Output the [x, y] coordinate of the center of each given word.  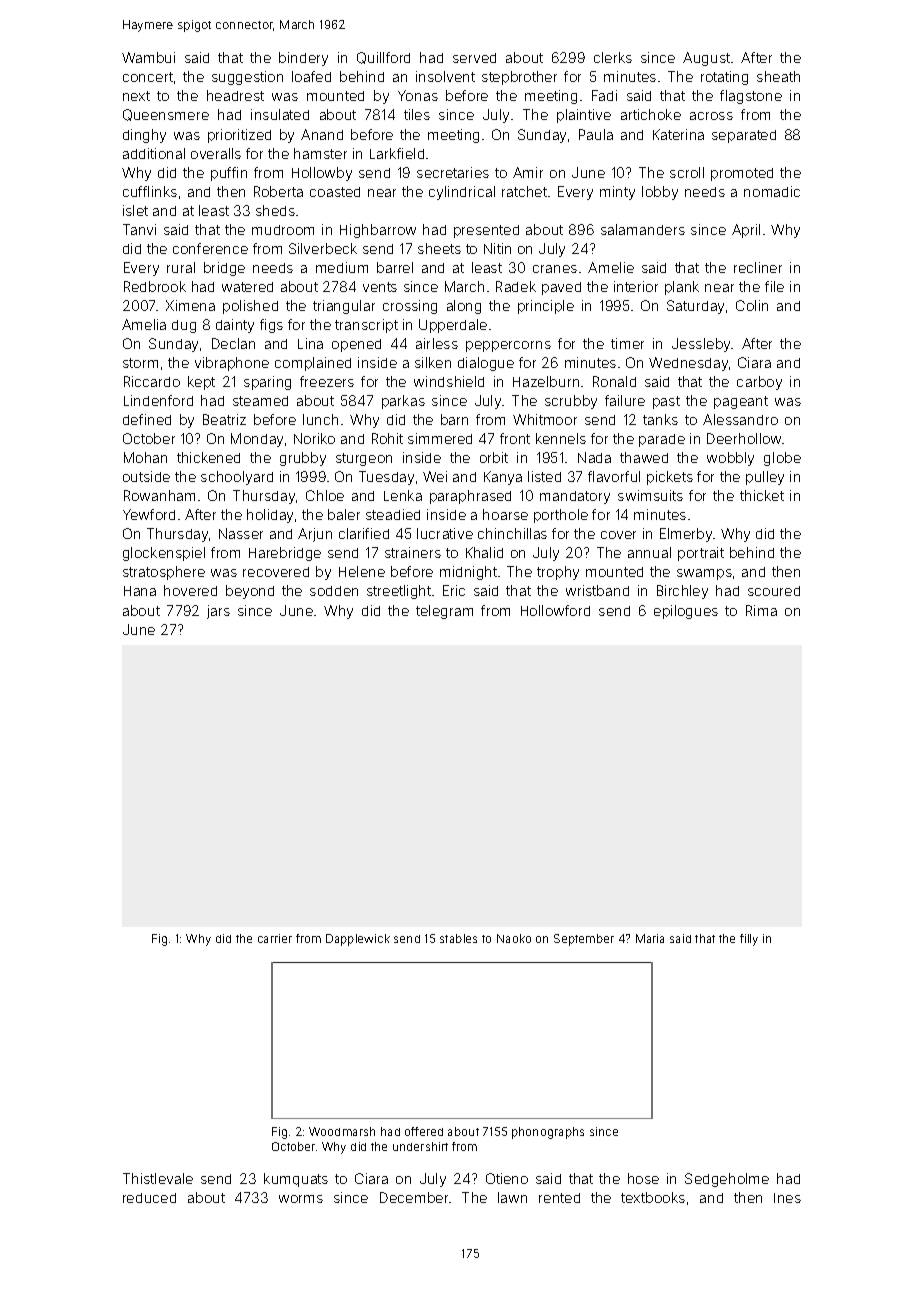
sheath [778, 76]
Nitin [497, 248]
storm [140, 363]
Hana [140, 591]
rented [559, 1198]
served [474, 58]
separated [744, 136]
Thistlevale [158, 1178]
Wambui [148, 57]
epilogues [686, 612]
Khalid [484, 552]
